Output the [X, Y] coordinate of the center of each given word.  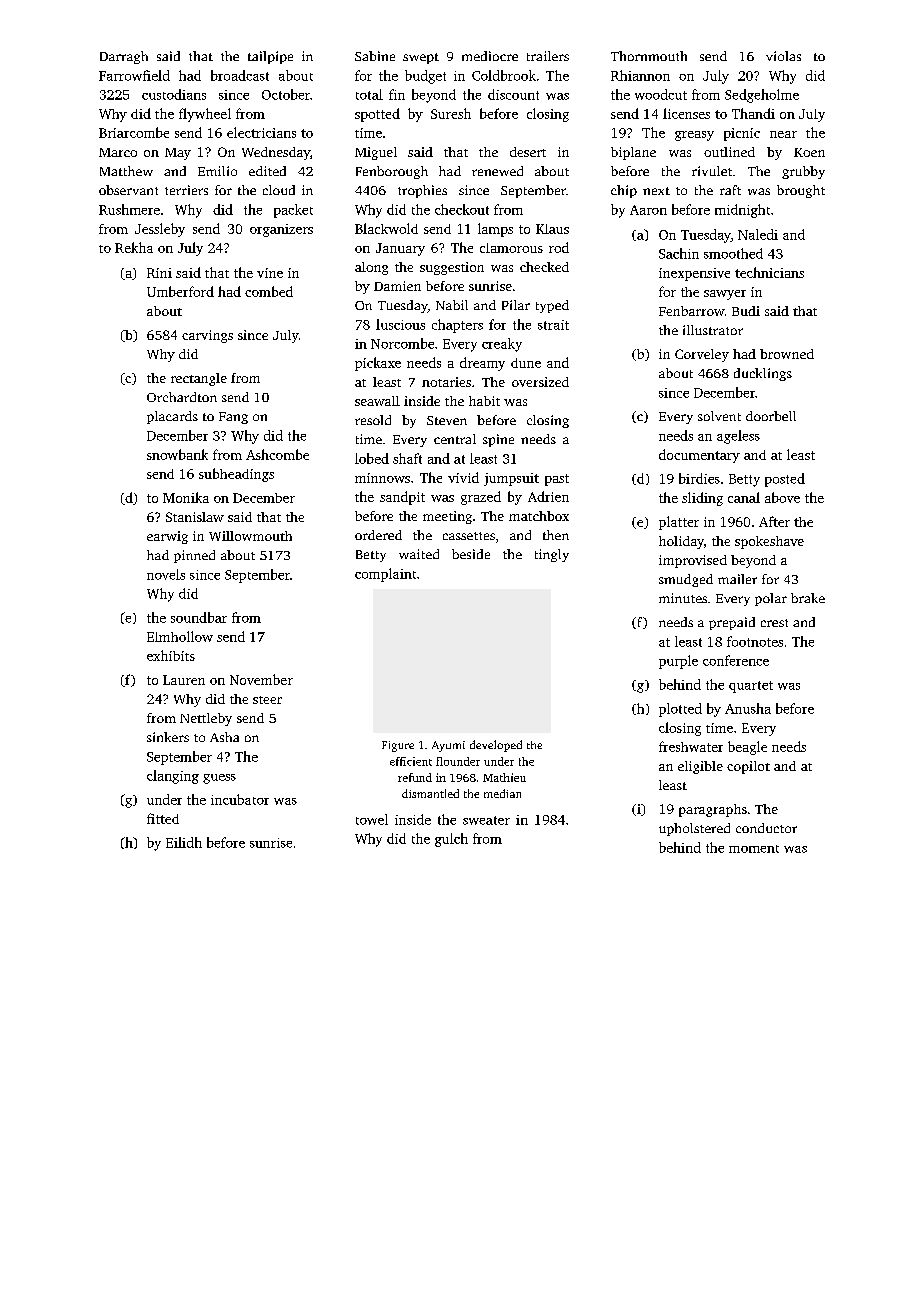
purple [678, 662]
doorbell [771, 416]
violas [783, 56]
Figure [398, 746]
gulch [451, 840]
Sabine [375, 56]
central [455, 439]
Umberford [180, 291]
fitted [163, 818]
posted [785, 480]
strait [553, 325]
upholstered [694, 829]
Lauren [184, 680]
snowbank [177, 454]
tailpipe [270, 57]
